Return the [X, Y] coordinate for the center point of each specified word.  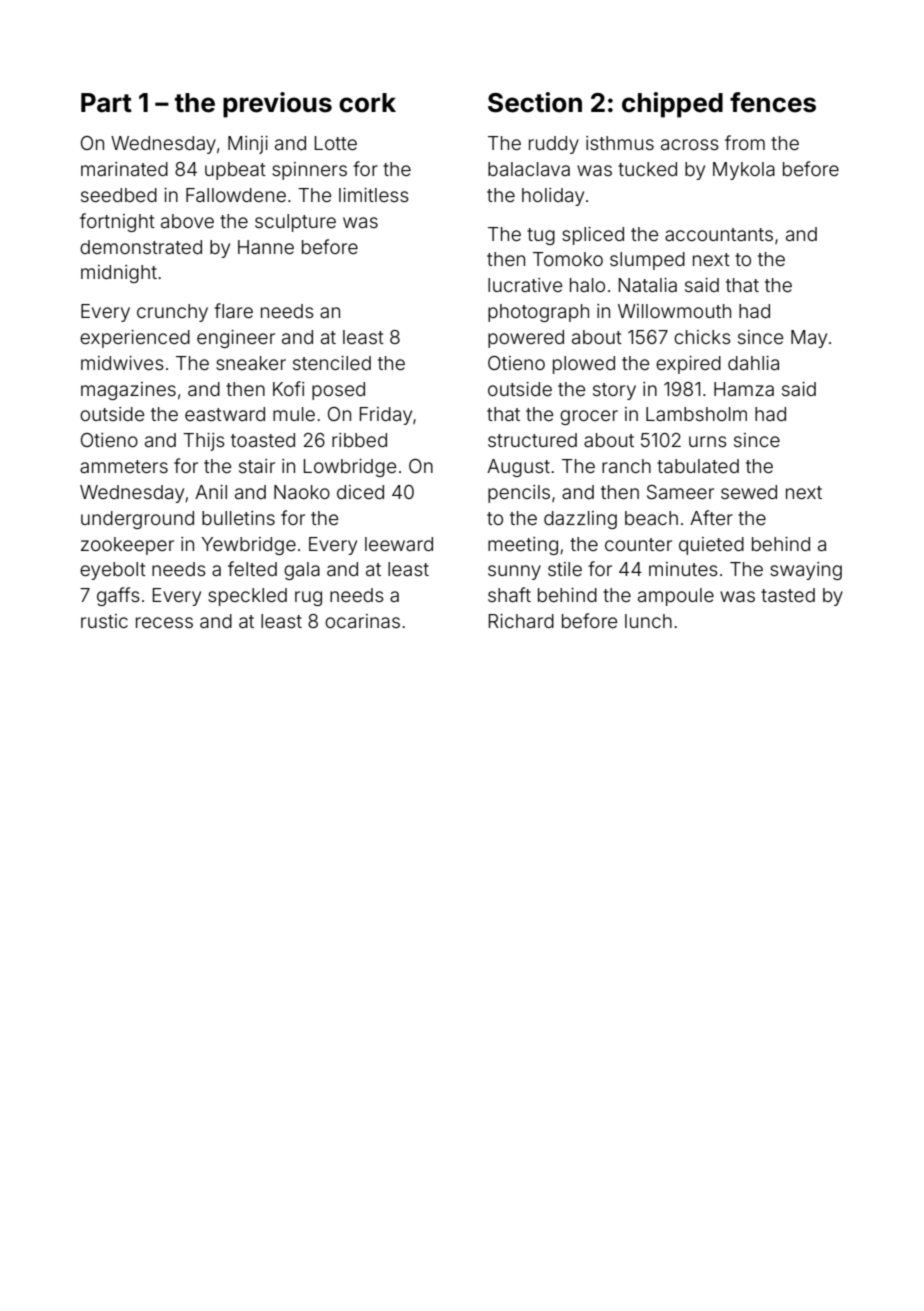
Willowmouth [674, 311]
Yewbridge [249, 546]
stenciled [332, 363]
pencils [519, 494]
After [711, 517]
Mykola [744, 171]
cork [367, 103]
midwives [122, 363]
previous [277, 105]
